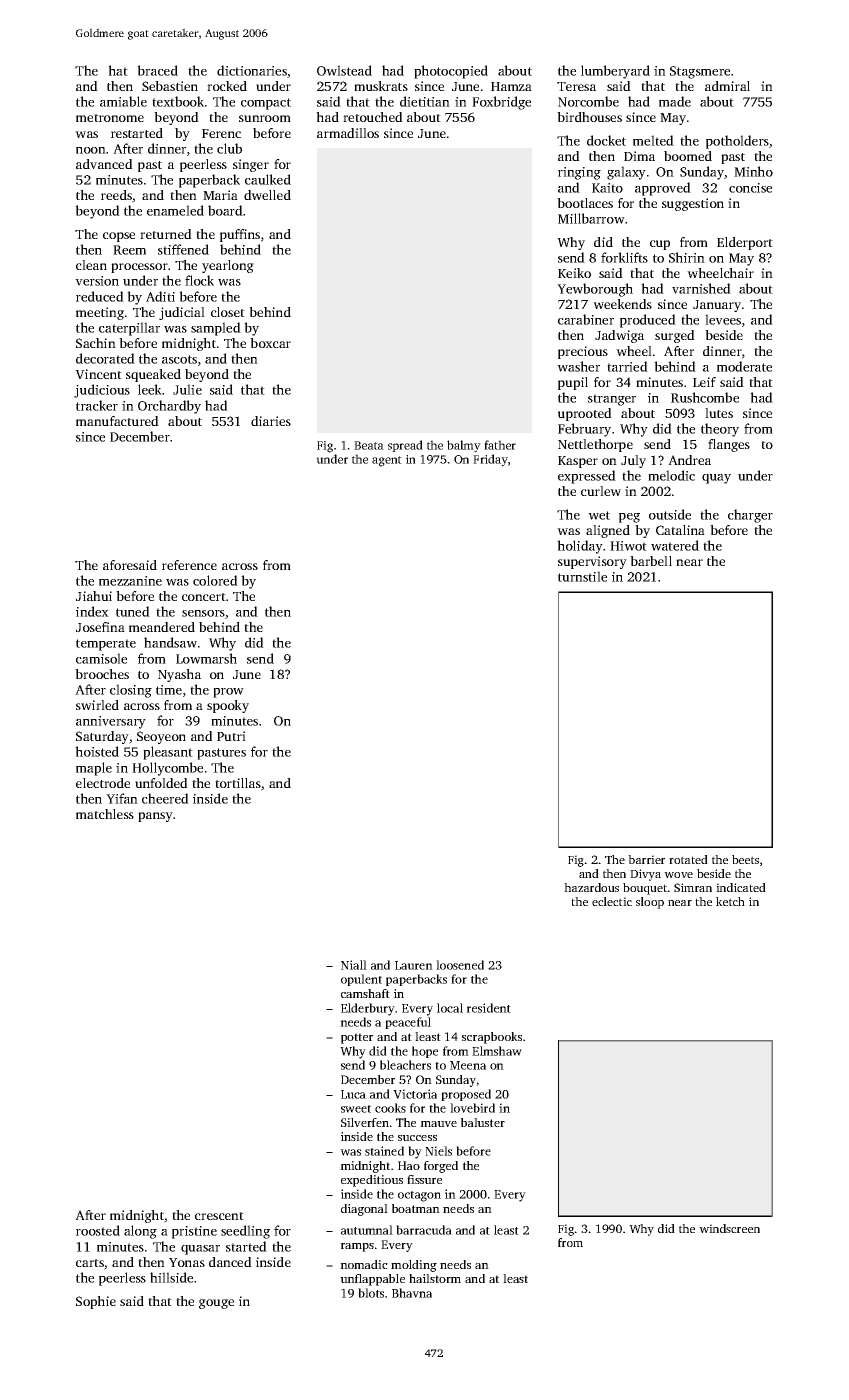 This document has width=849, height=1400. What do you see at coordinates (729, 1228) in the document?
I see `windscreen` at bounding box center [729, 1228].
